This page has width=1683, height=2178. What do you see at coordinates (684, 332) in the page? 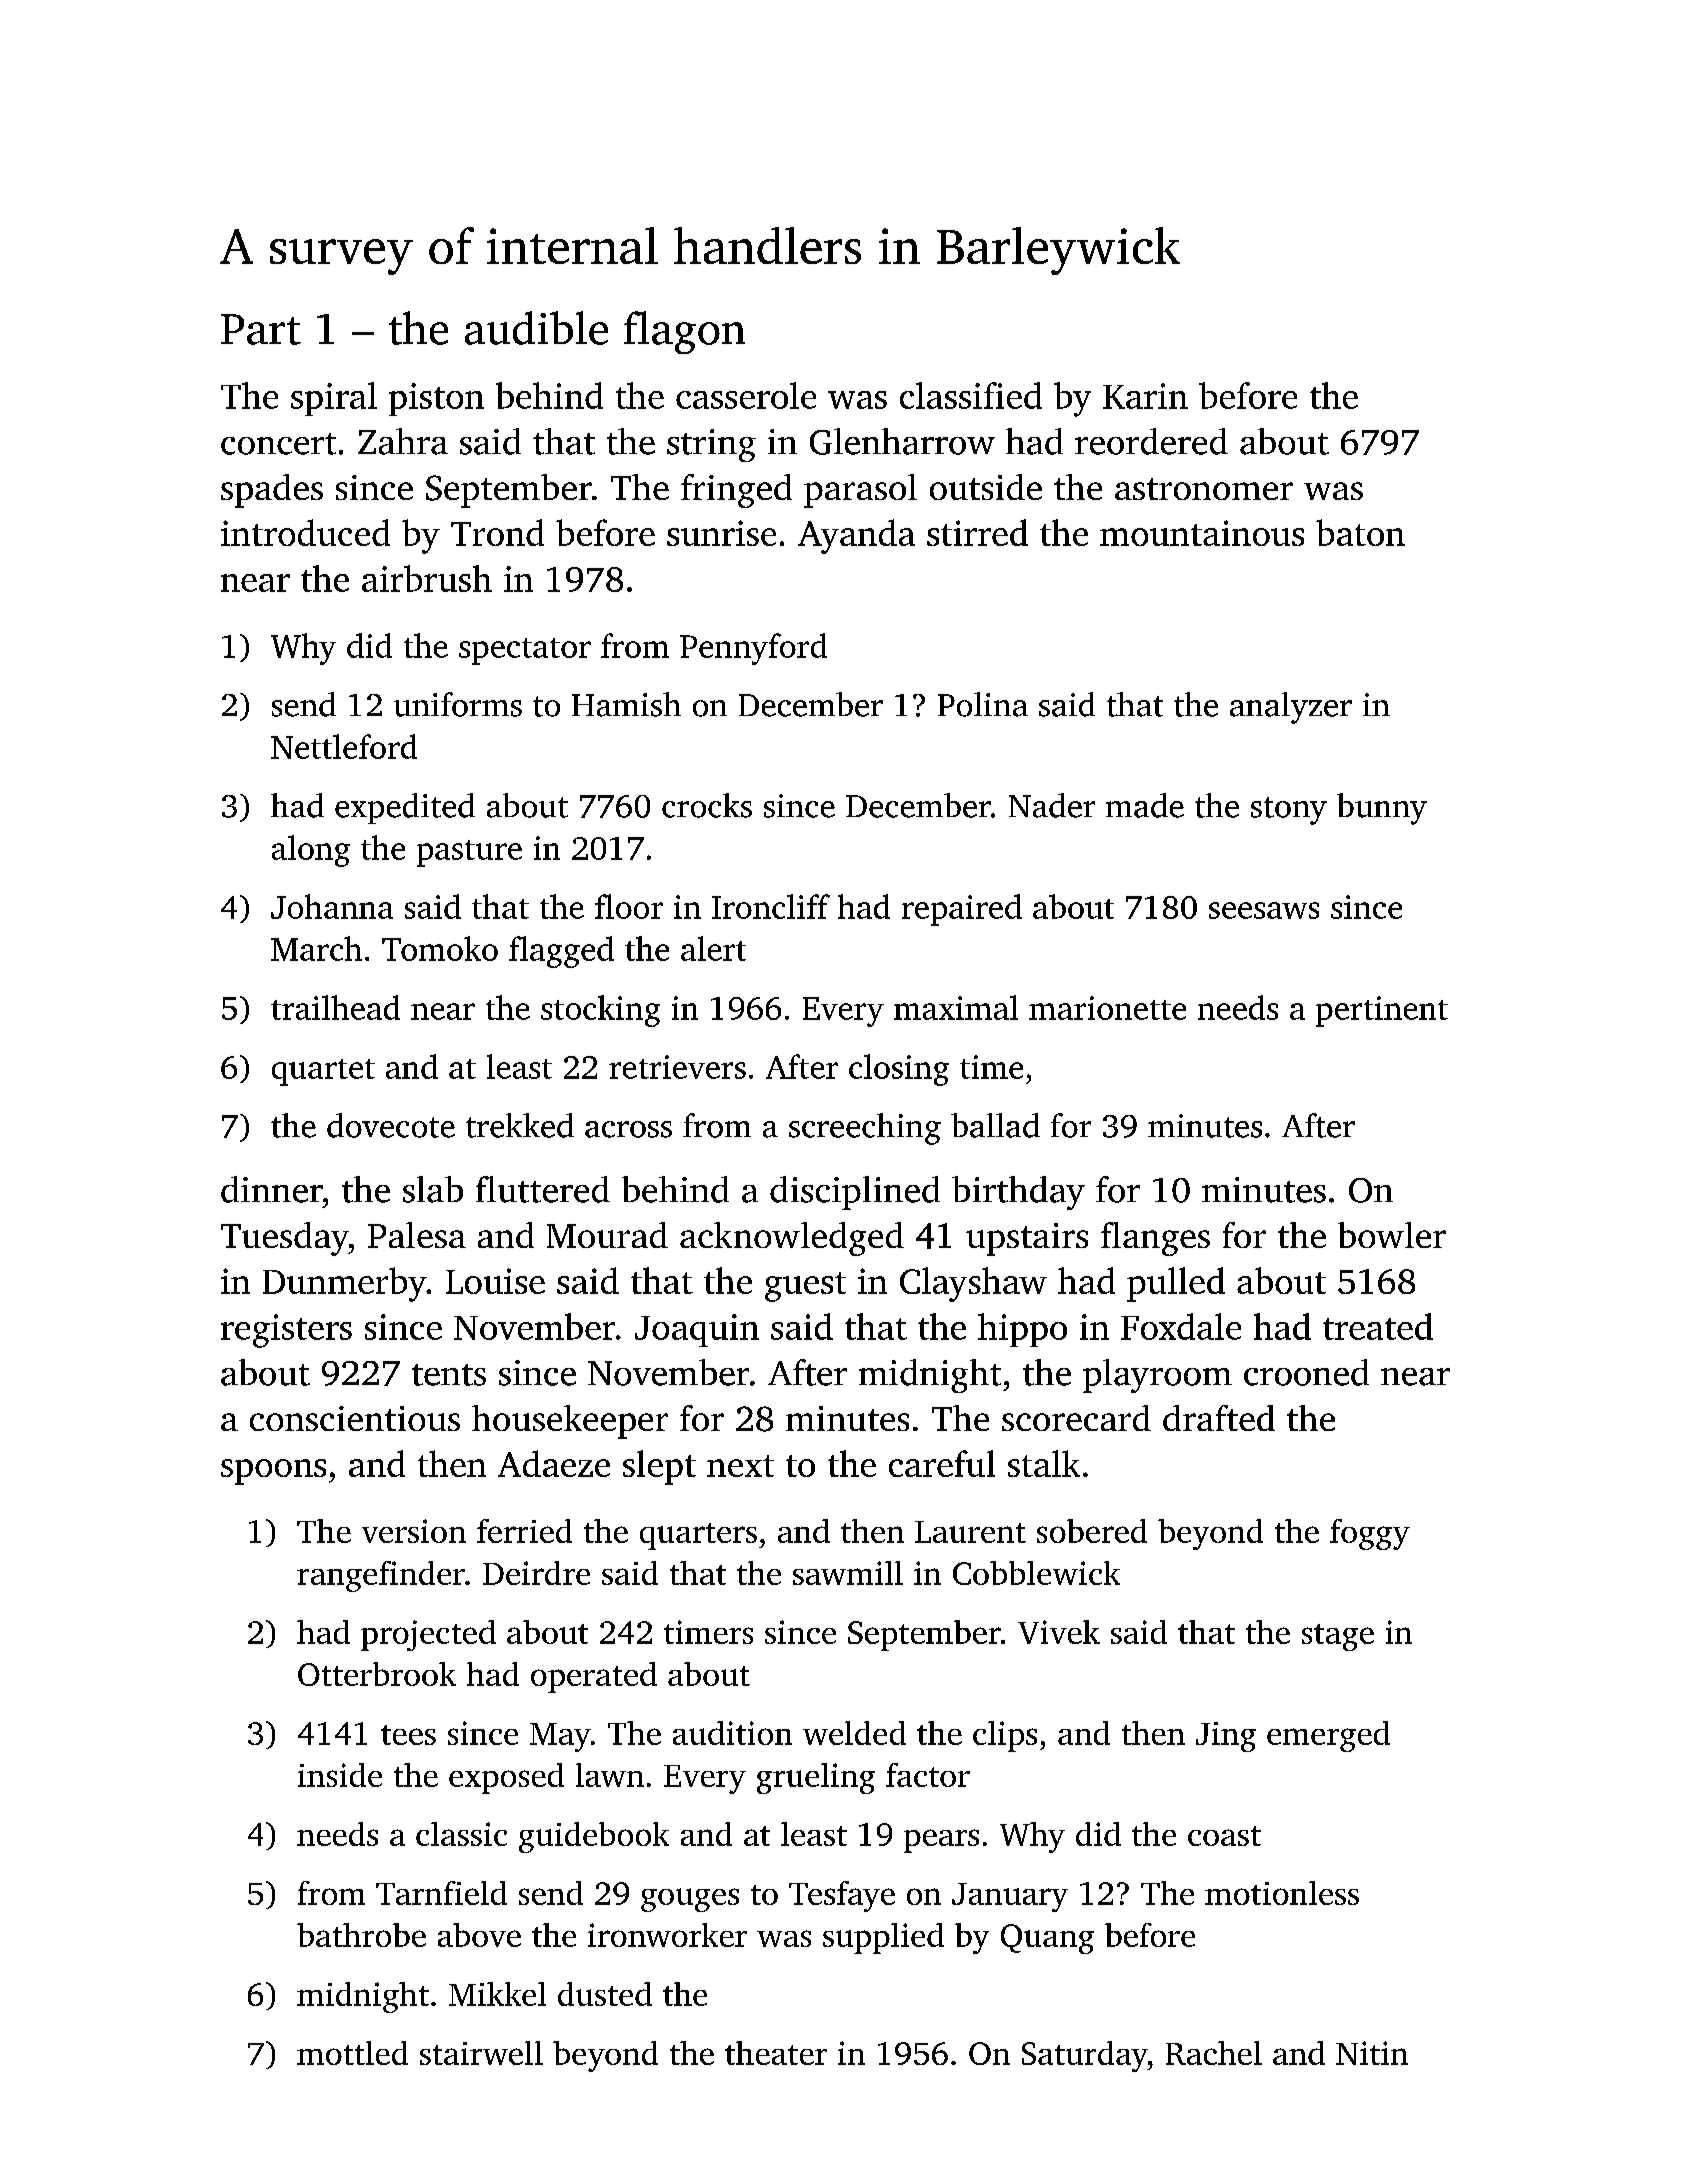
I see `flagon` at bounding box center [684, 332].
